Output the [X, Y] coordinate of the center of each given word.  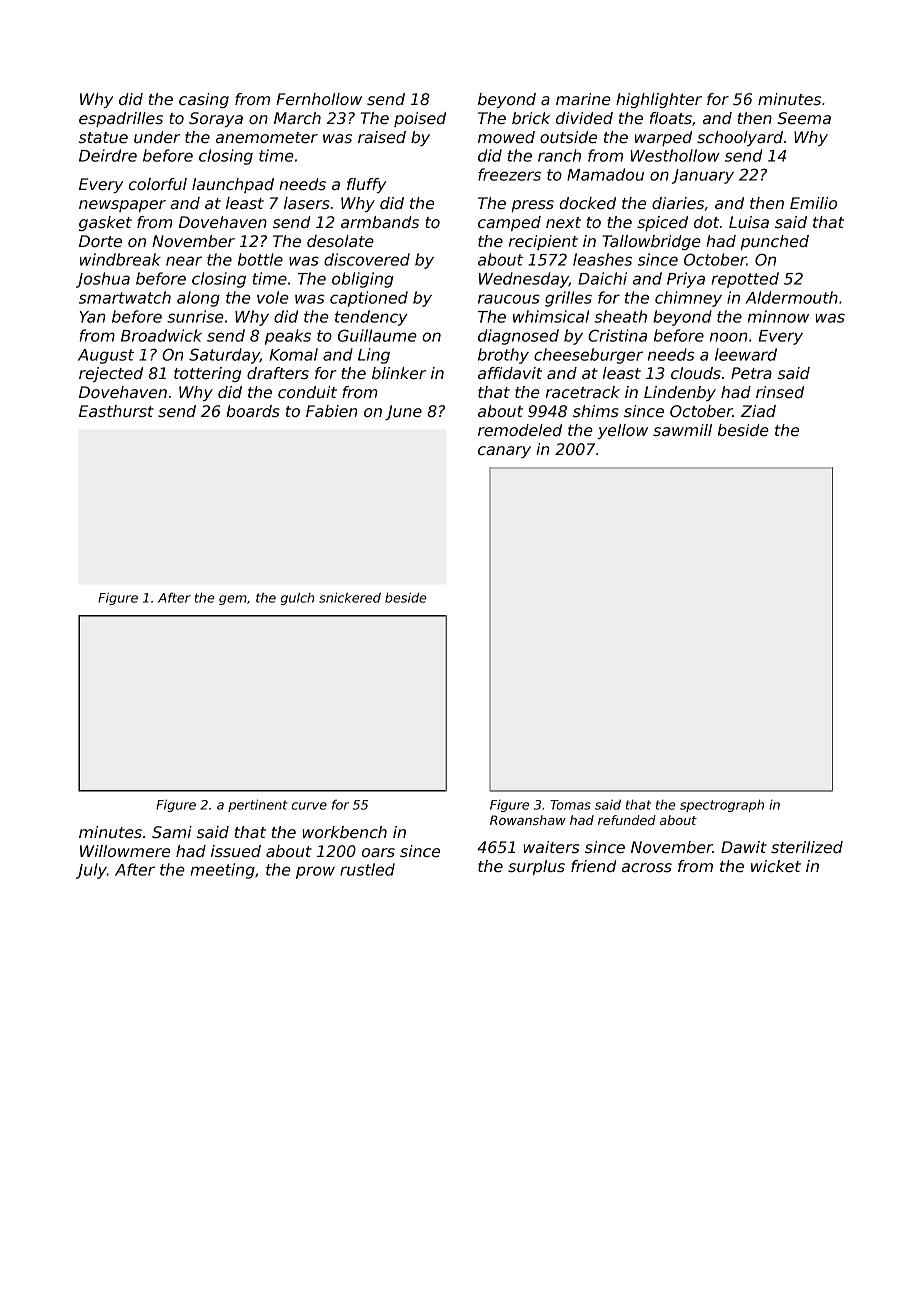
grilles [568, 299]
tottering [207, 374]
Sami [172, 832]
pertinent [258, 805]
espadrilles [121, 119]
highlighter [659, 100]
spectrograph [722, 805]
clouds [696, 373]
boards [253, 411]
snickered [350, 597]
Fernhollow [319, 99]
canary [504, 452]
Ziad [758, 411]
